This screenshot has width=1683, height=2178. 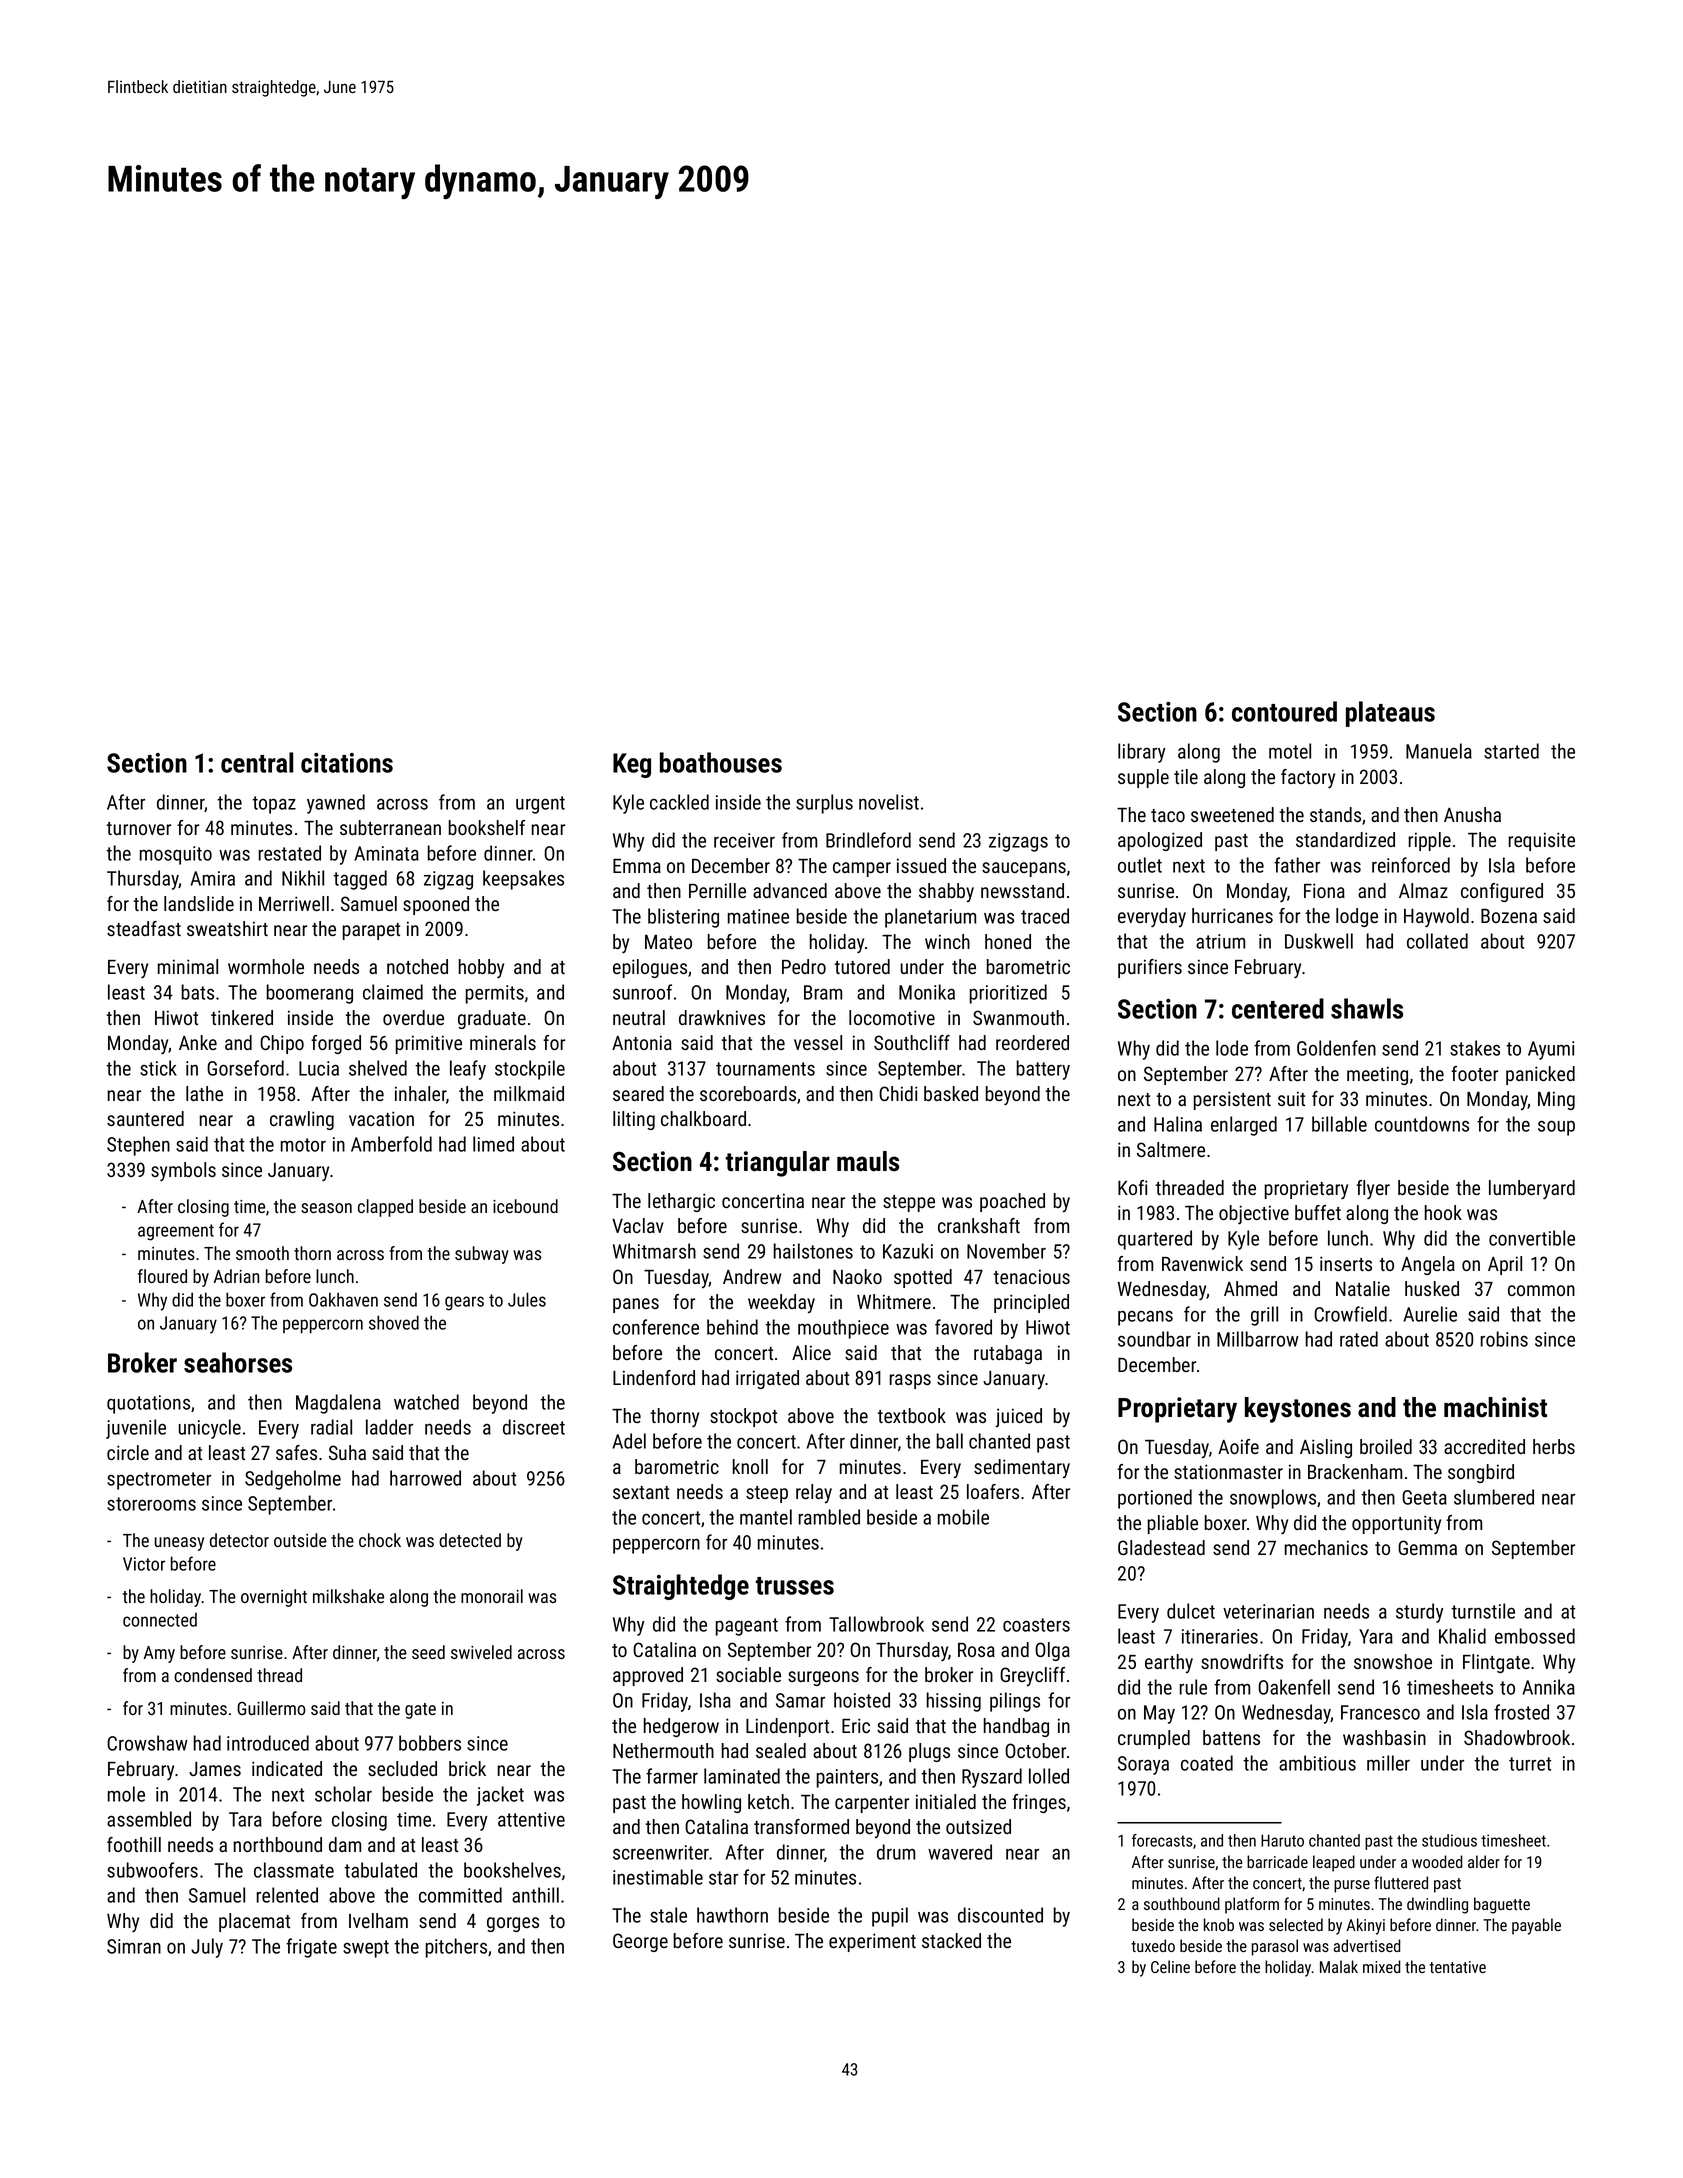 What do you see at coordinates (257, 762) in the screenshot?
I see `central` at bounding box center [257, 762].
